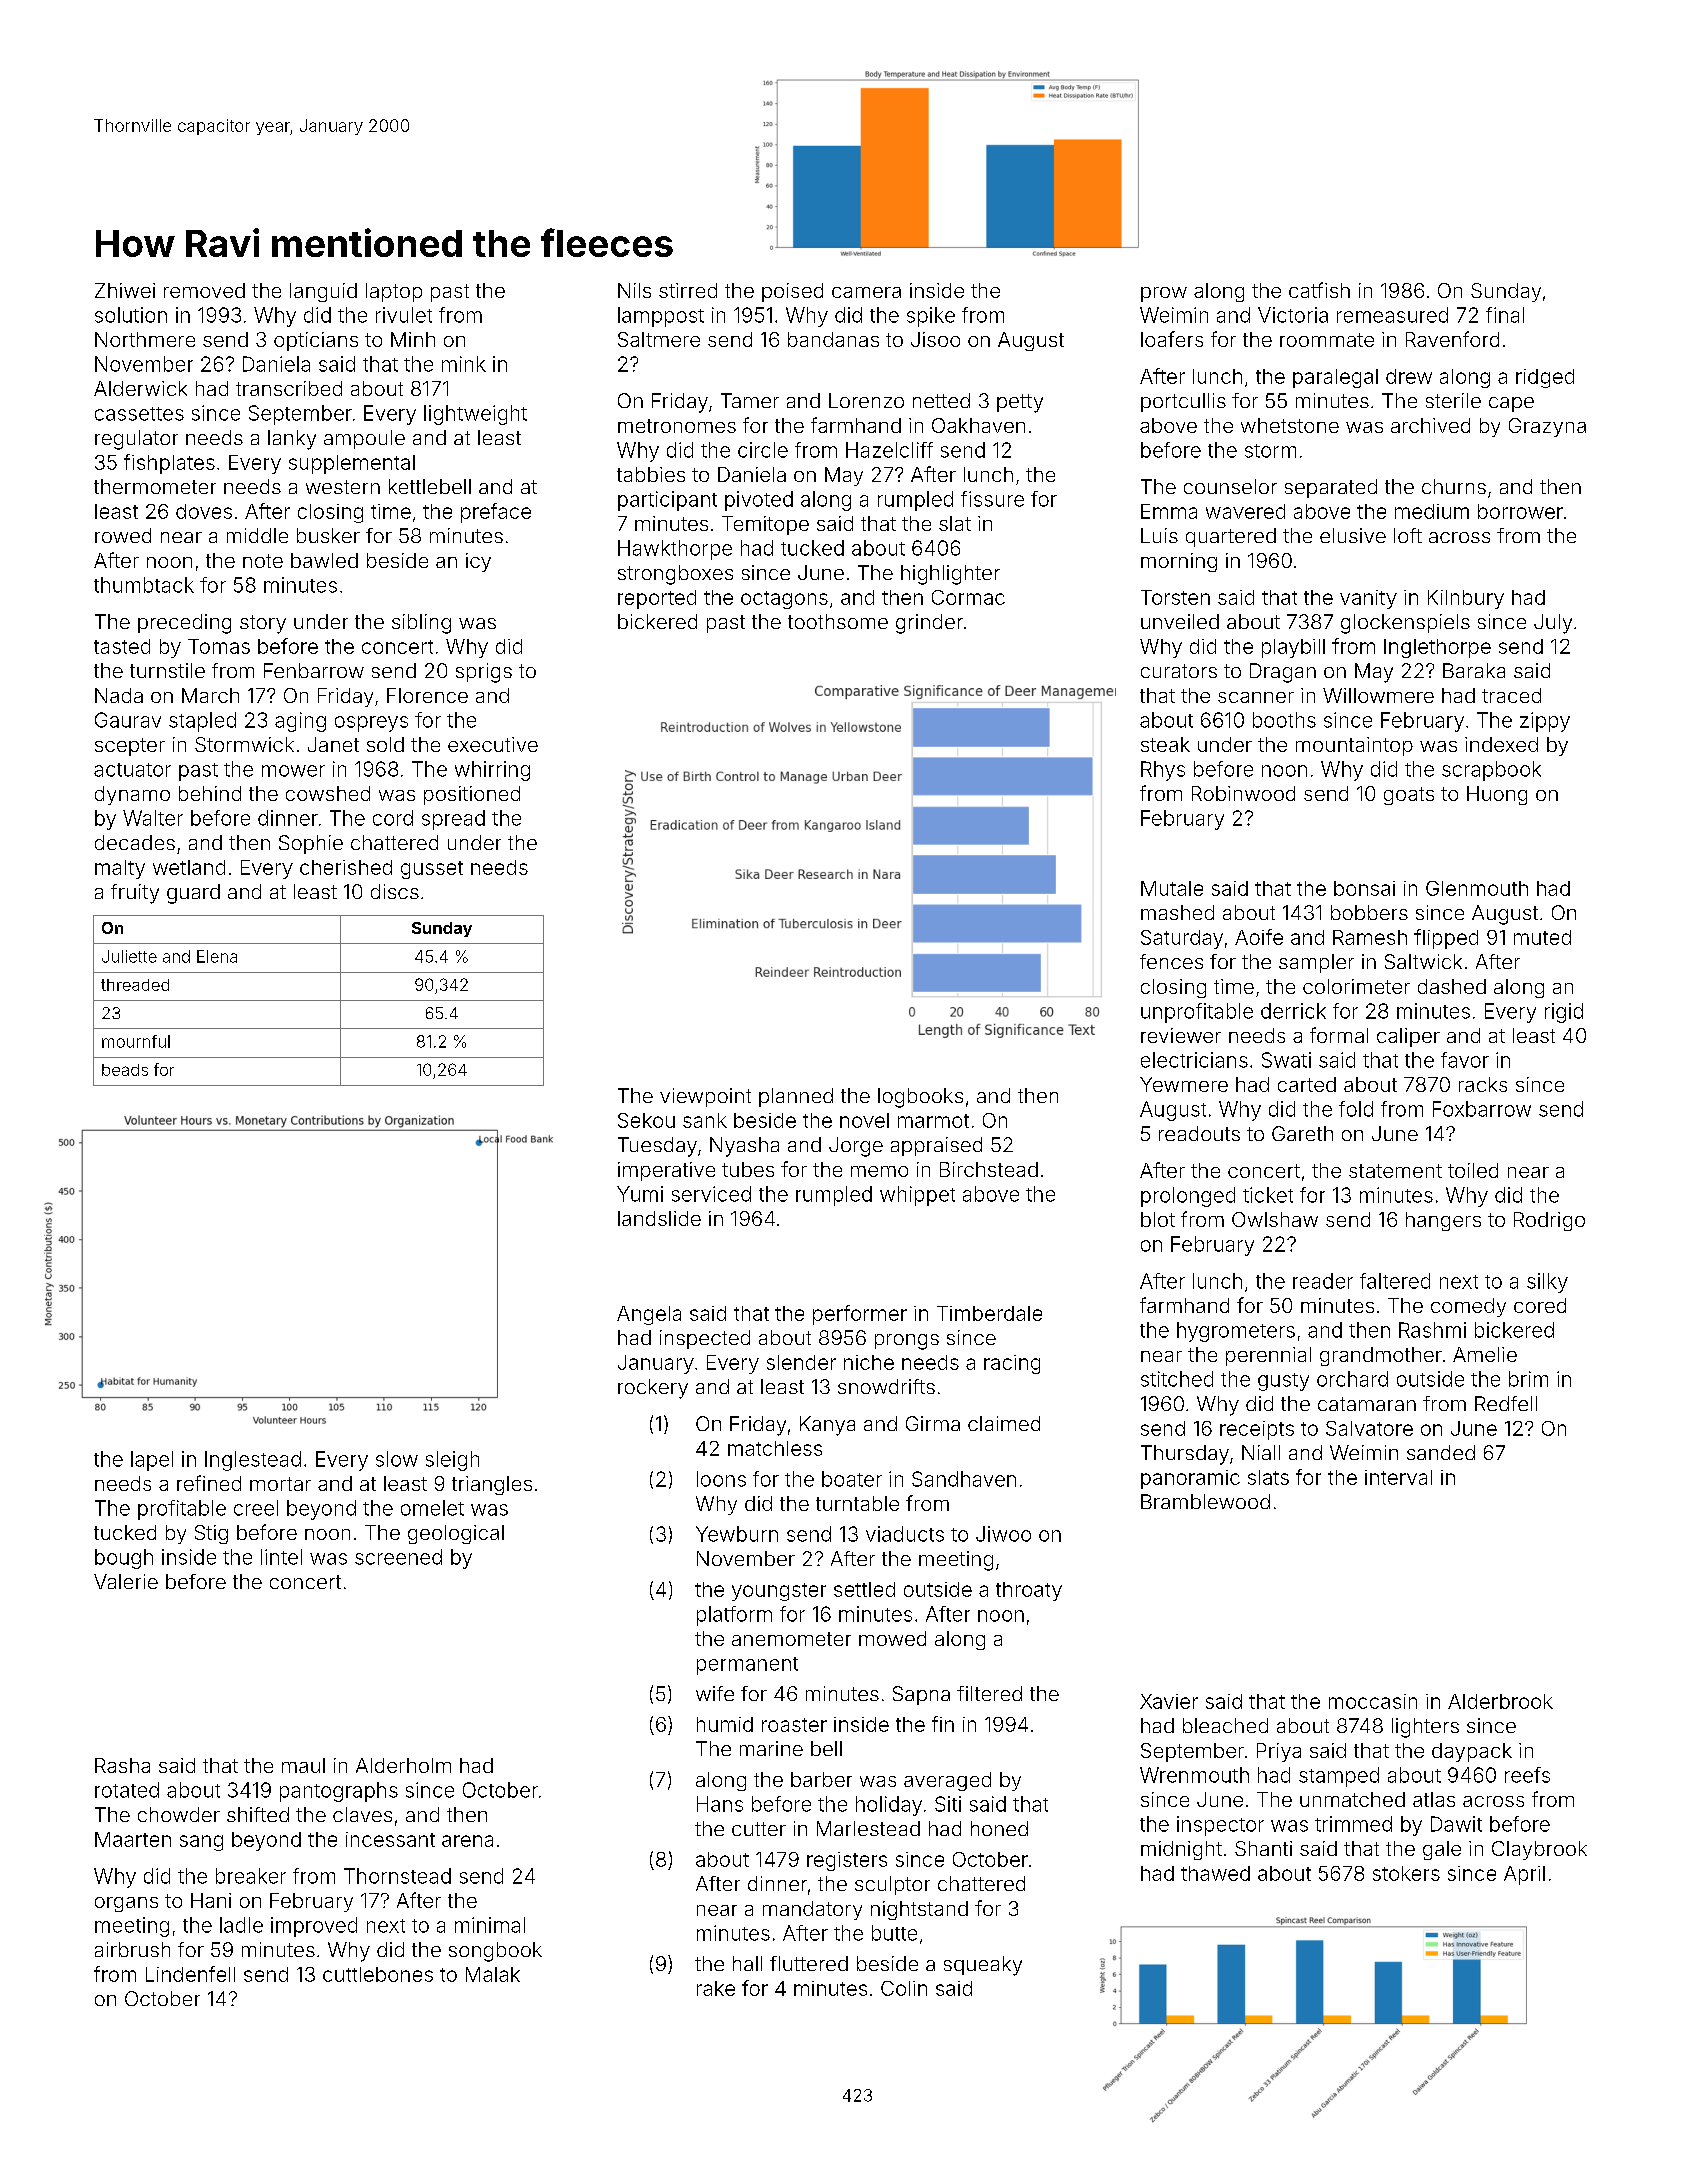 This document has width=1683, height=2178. I want to click on camera, so click(866, 292).
